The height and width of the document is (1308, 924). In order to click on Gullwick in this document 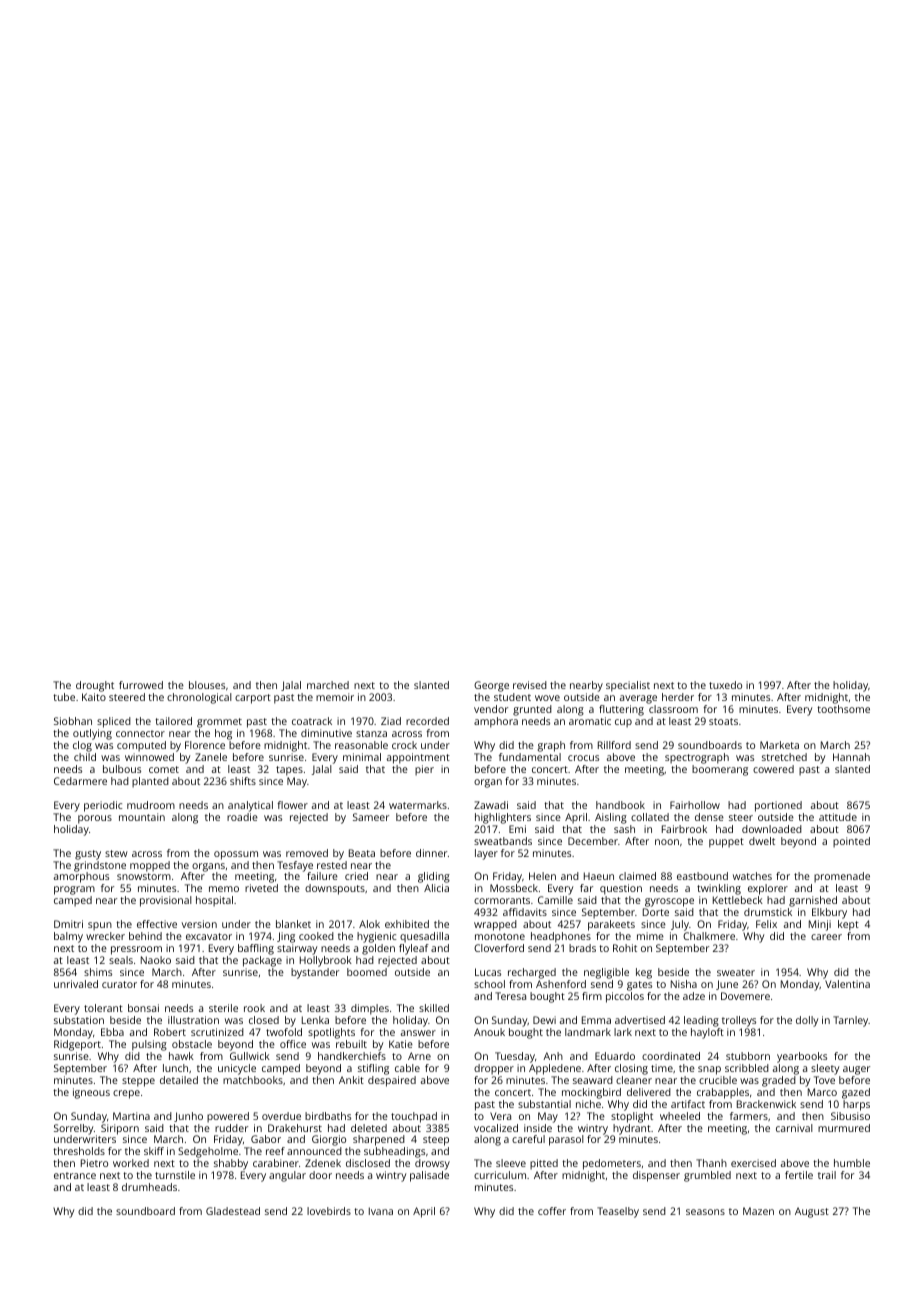, I will do `click(250, 1056)`.
